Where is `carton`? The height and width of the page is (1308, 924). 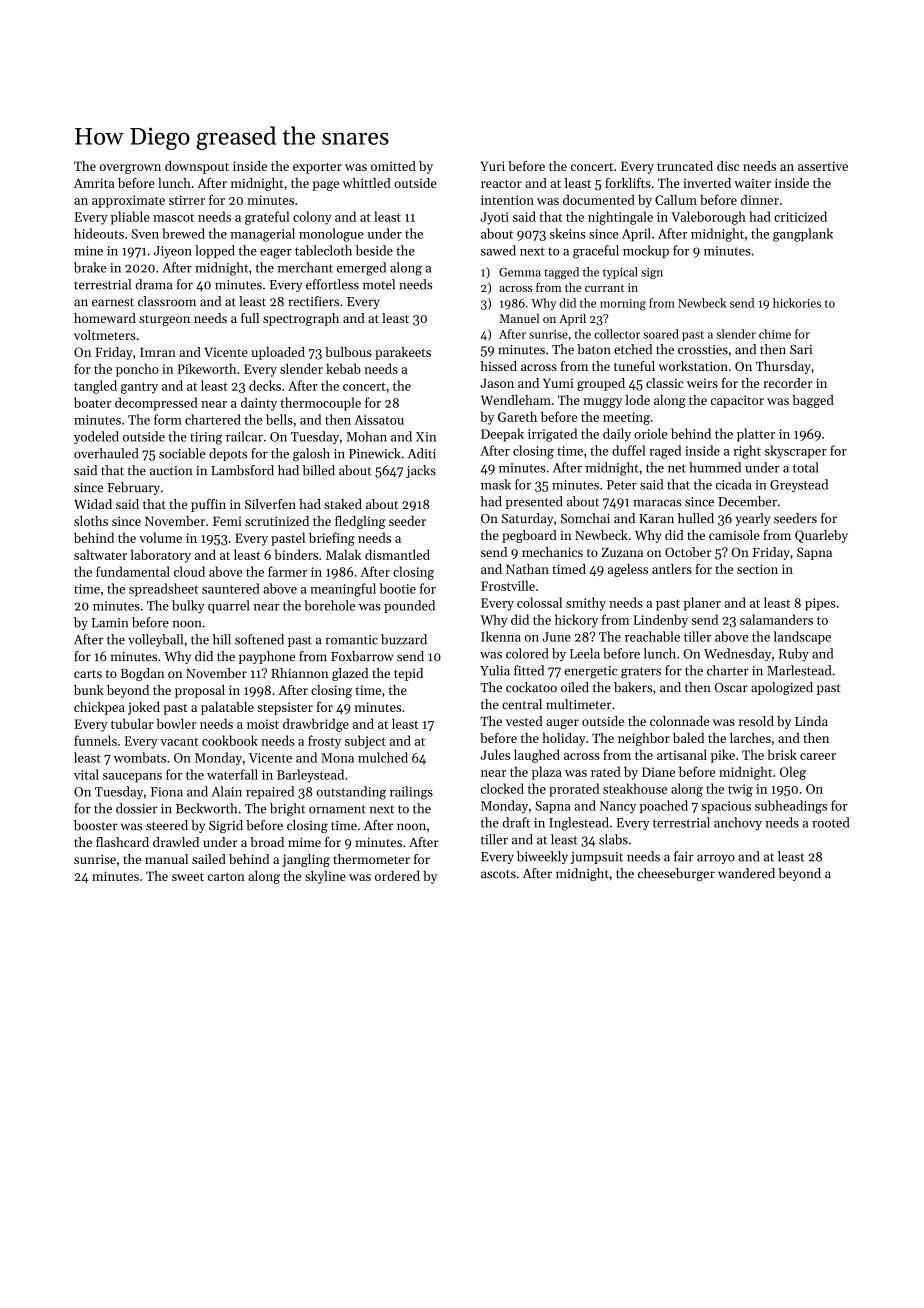 carton is located at coordinates (226, 877).
